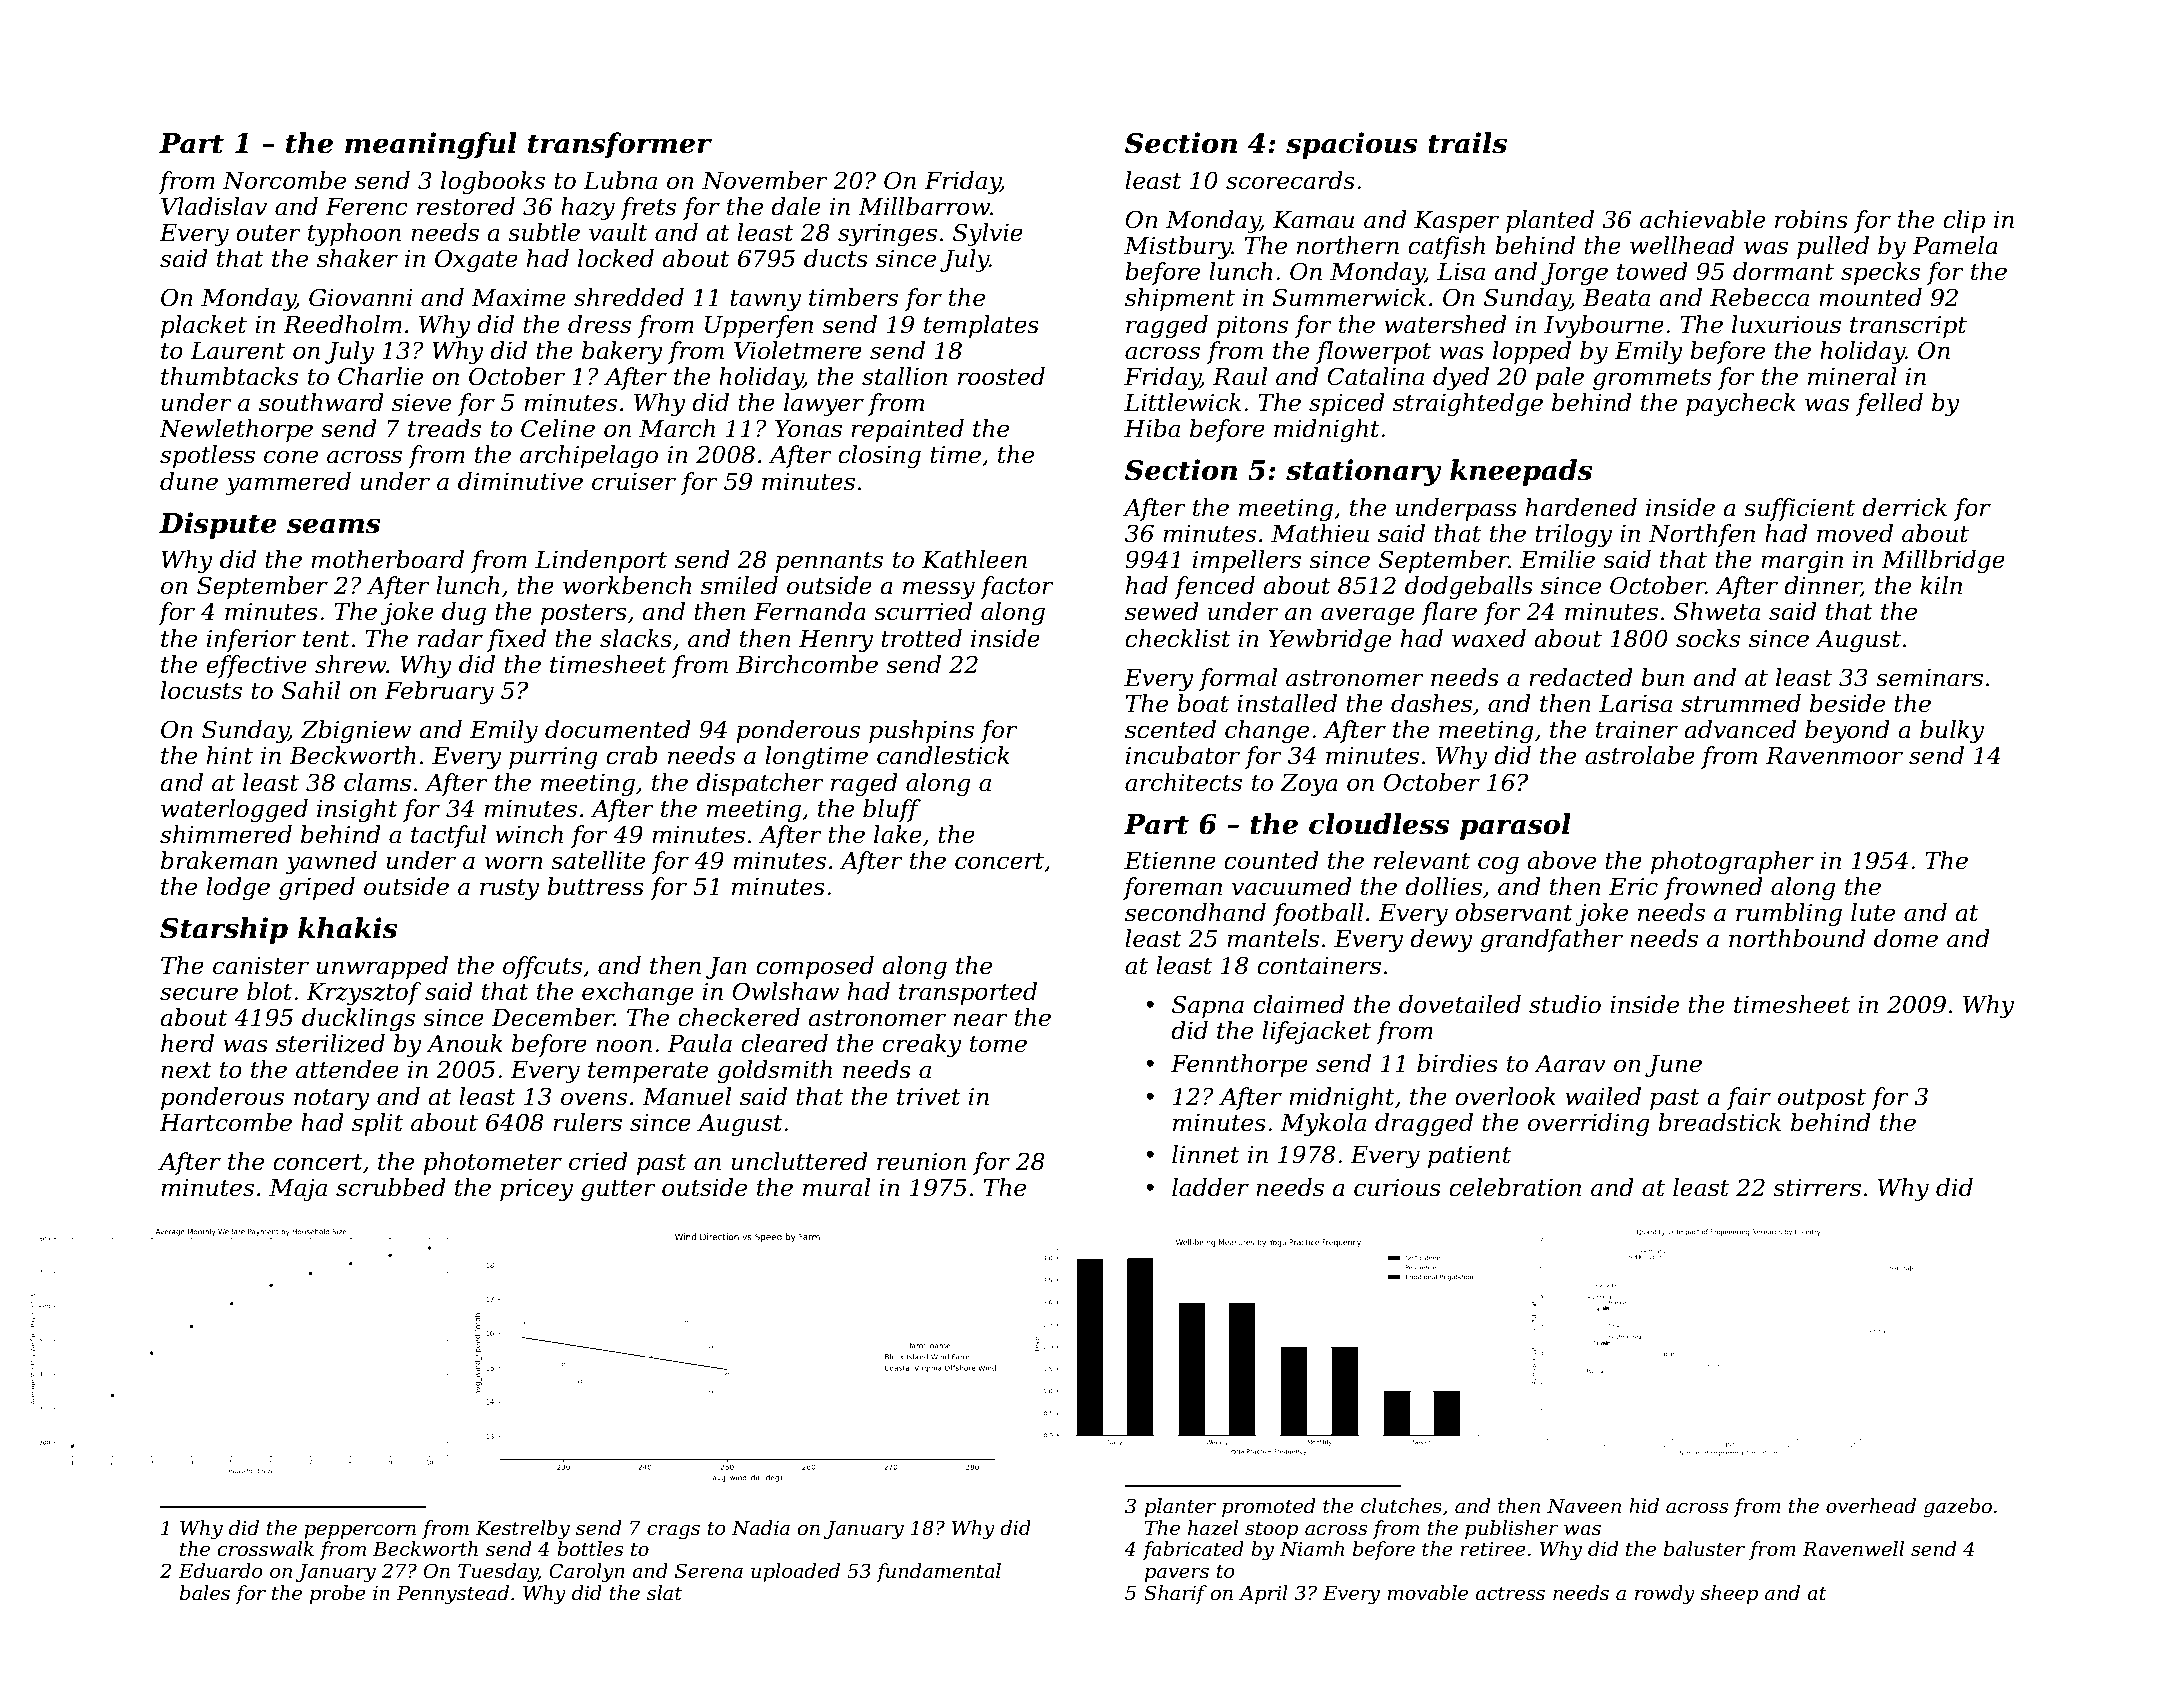 Image resolution: width=2178 pixels, height=1683 pixels. I want to click on Summerwick, so click(1349, 297).
